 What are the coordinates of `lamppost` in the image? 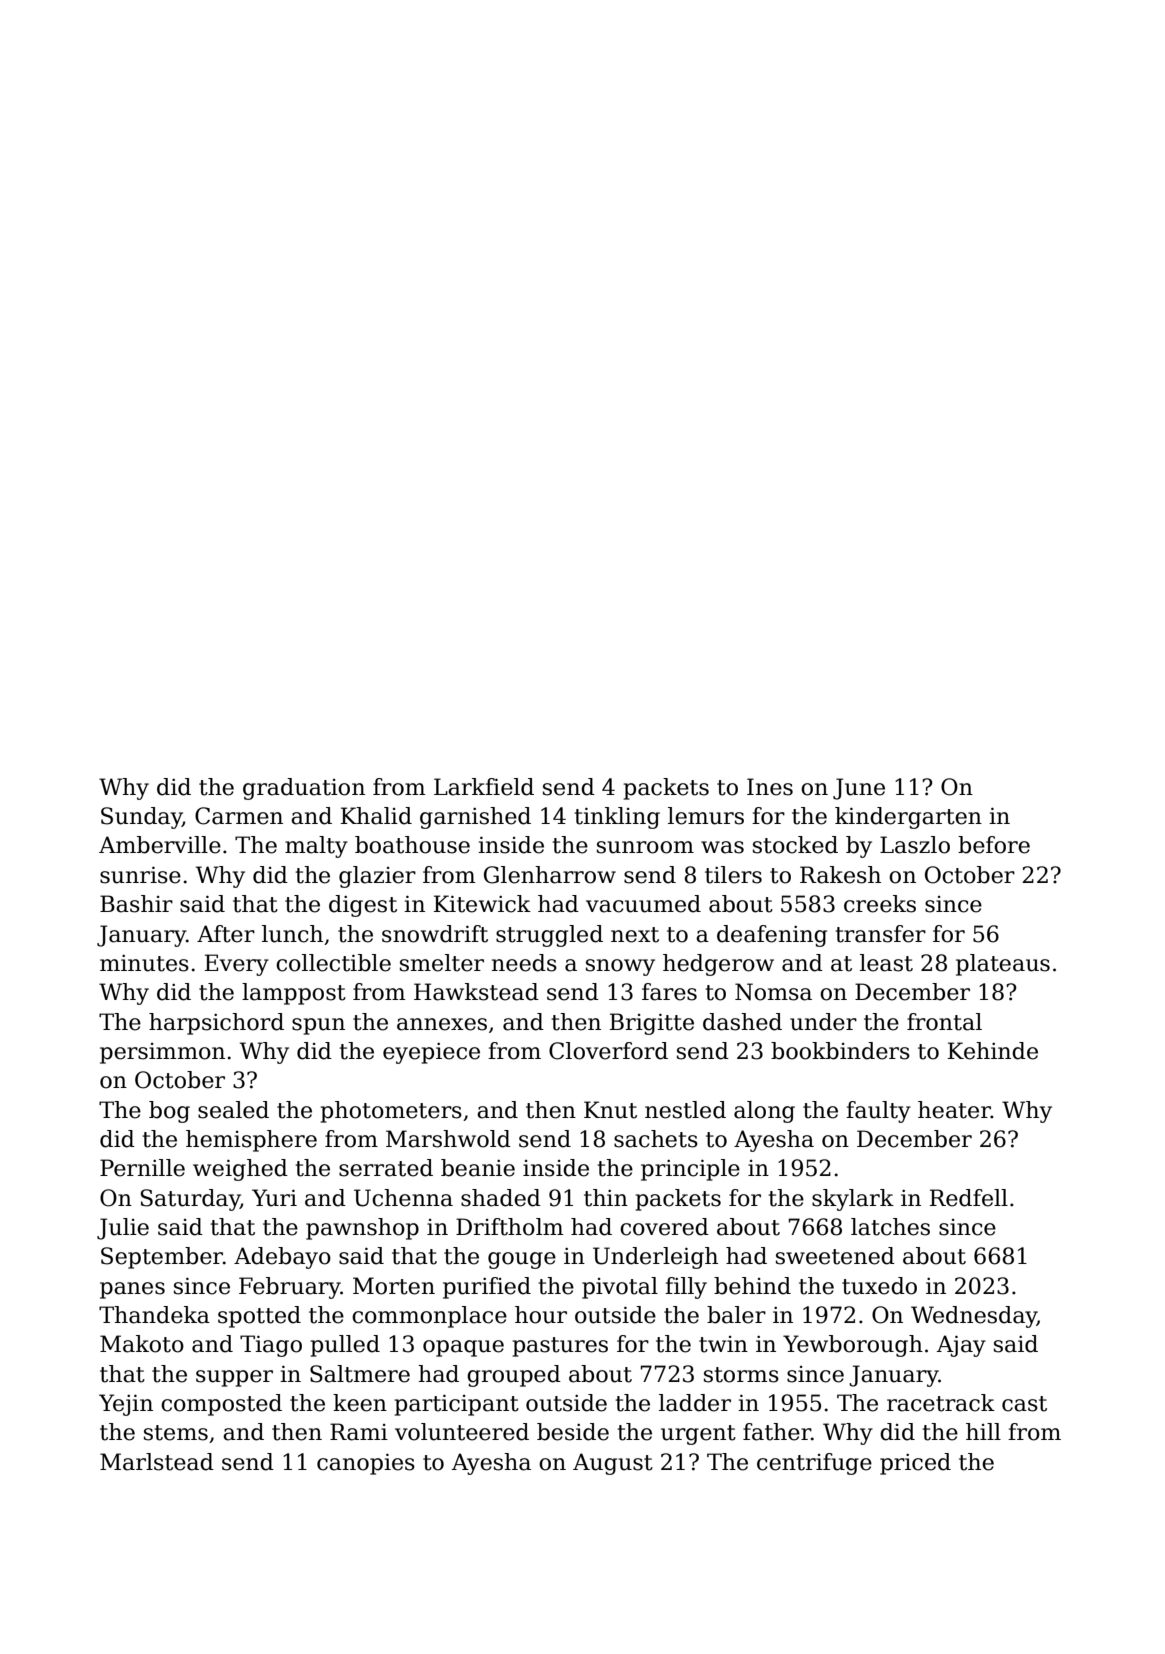 It's located at (294, 994).
